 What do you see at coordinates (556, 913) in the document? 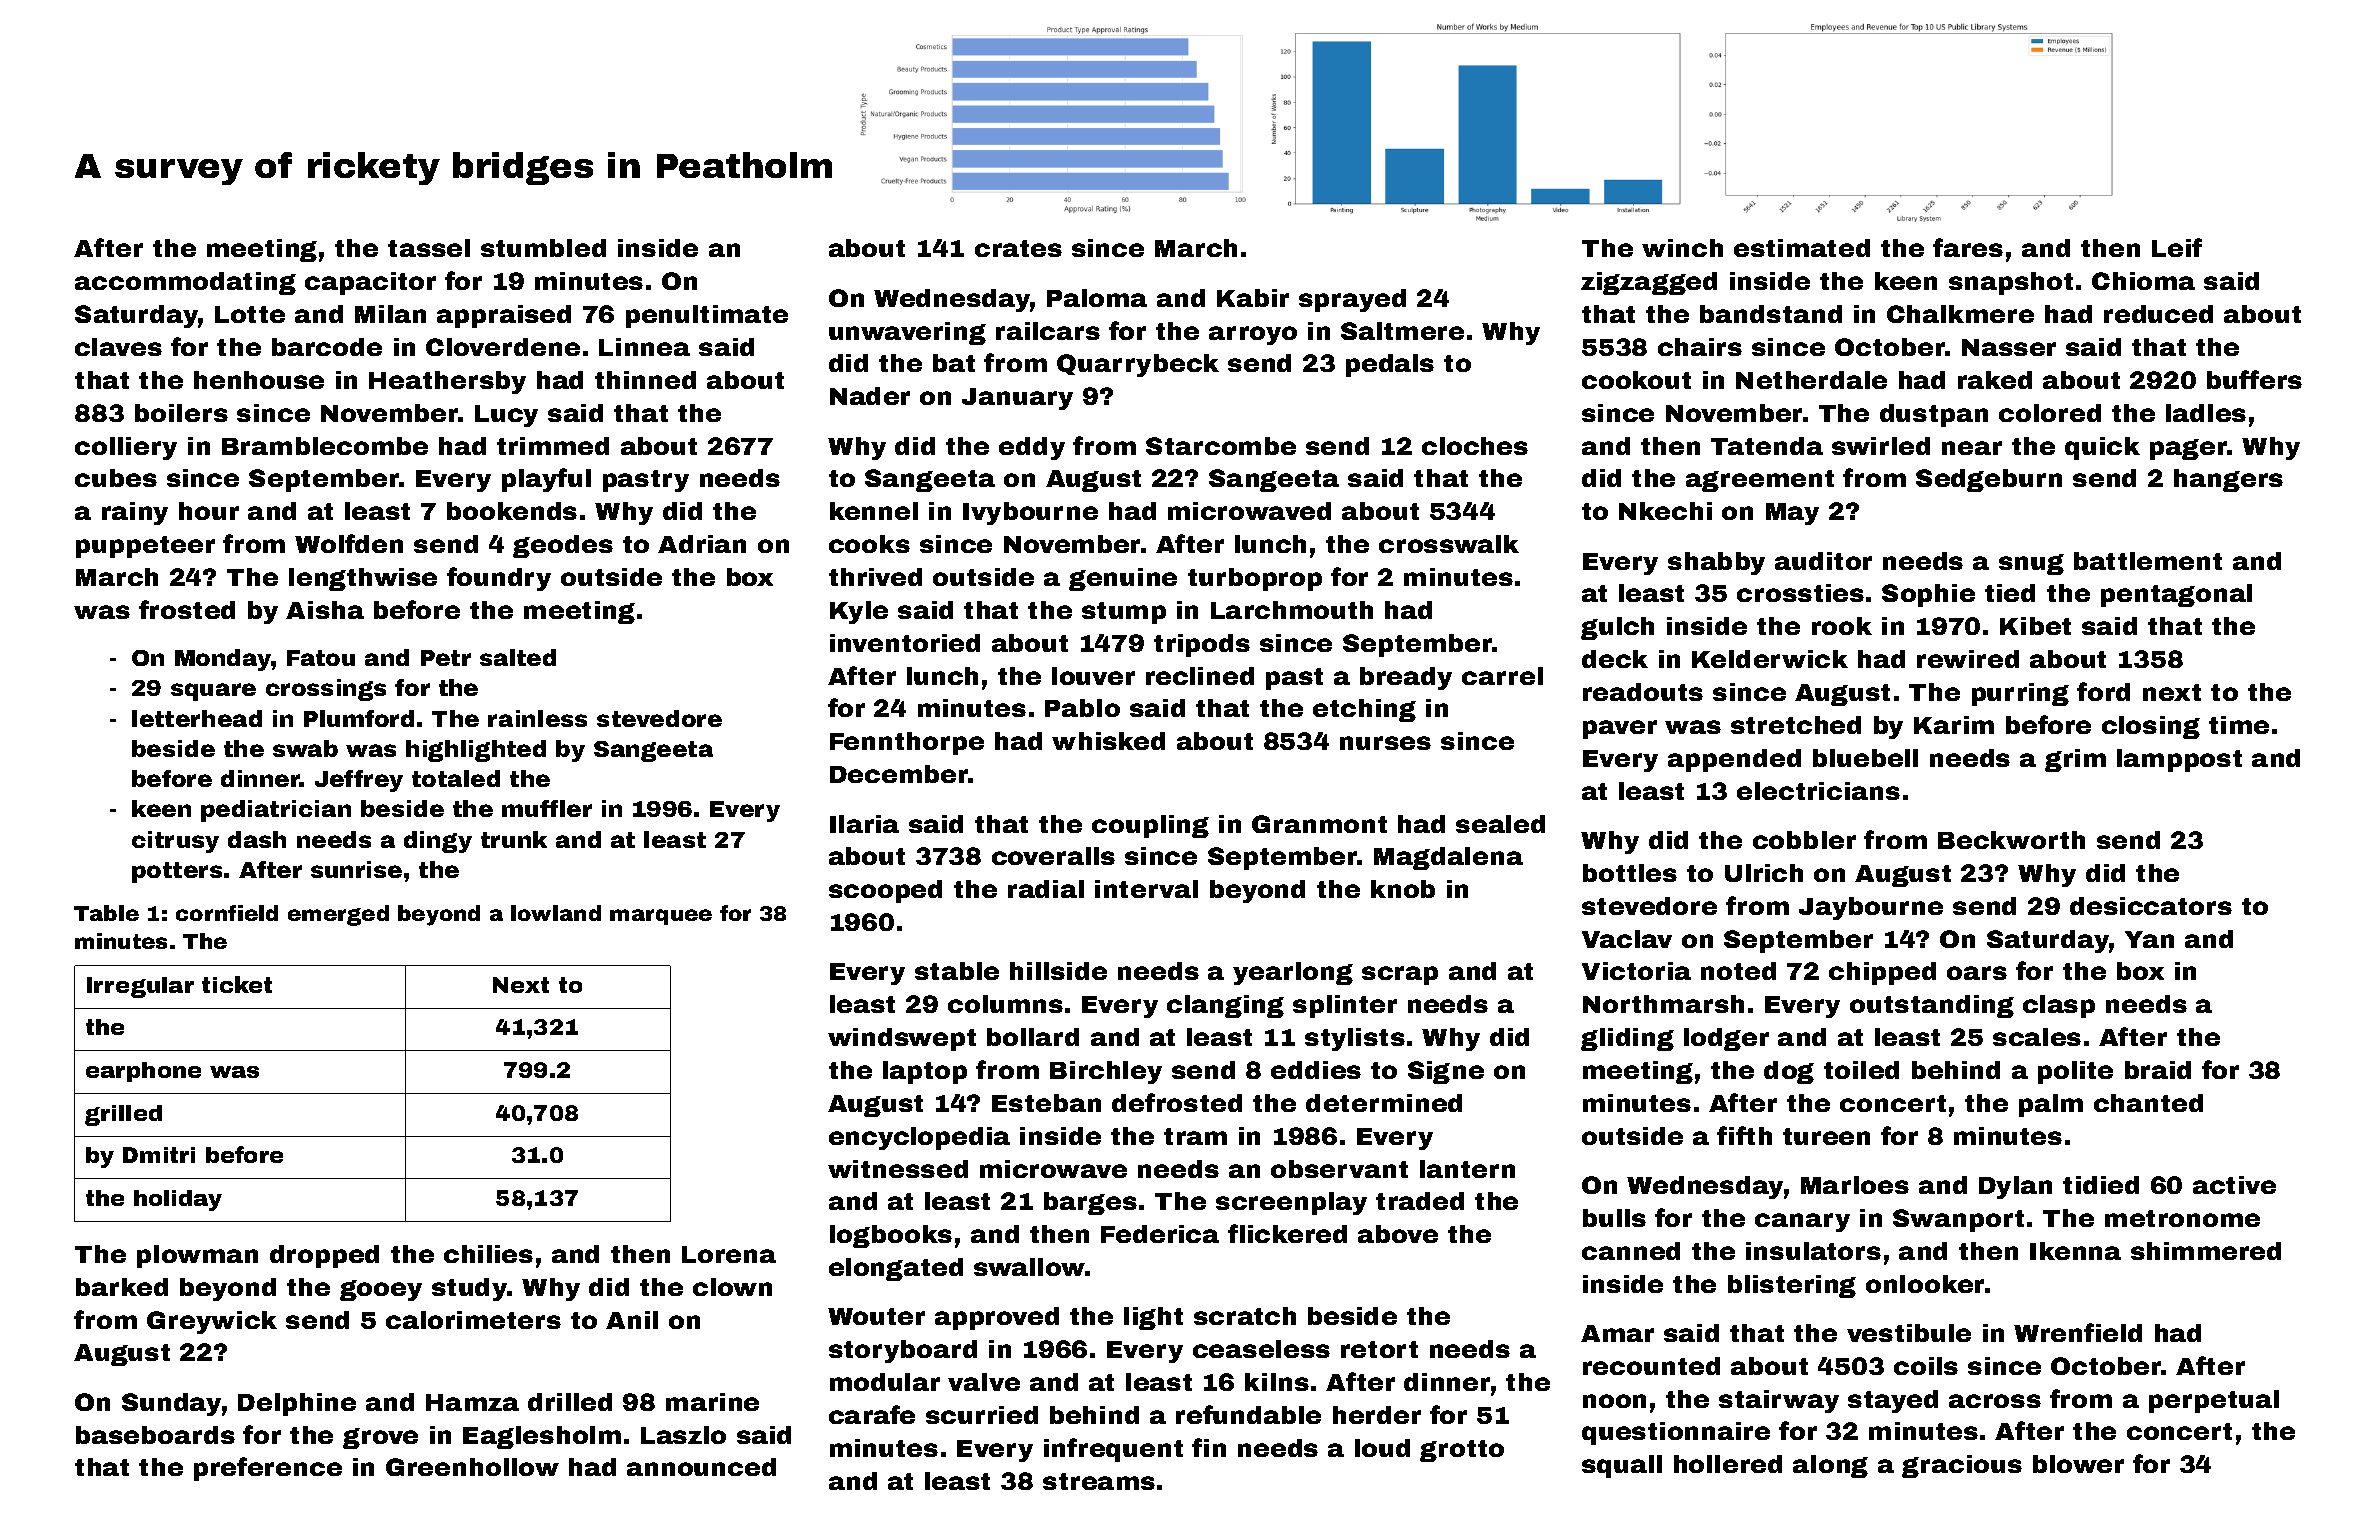
I see `lowland` at bounding box center [556, 913].
